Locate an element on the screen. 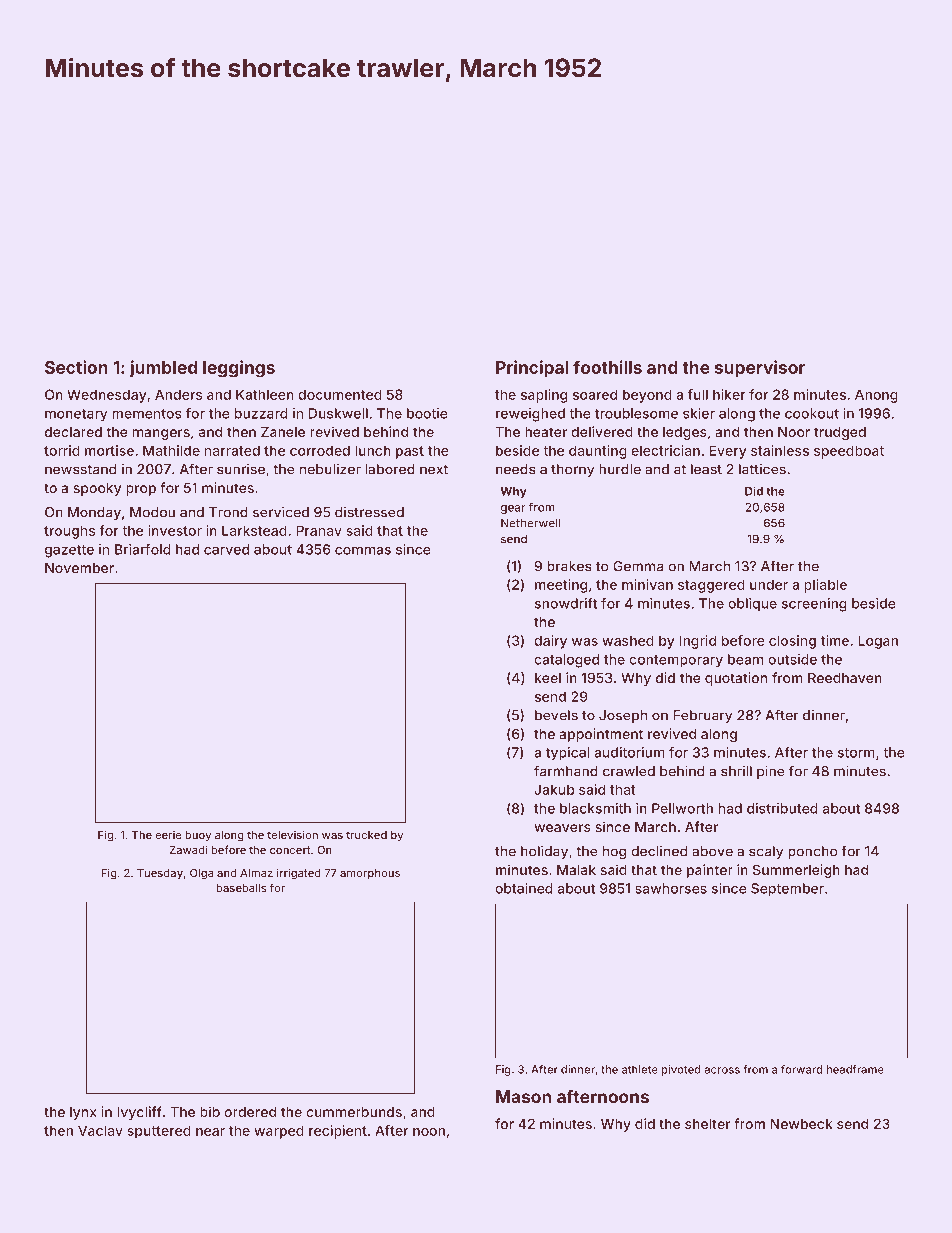  Mason is located at coordinates (523, 1096).
